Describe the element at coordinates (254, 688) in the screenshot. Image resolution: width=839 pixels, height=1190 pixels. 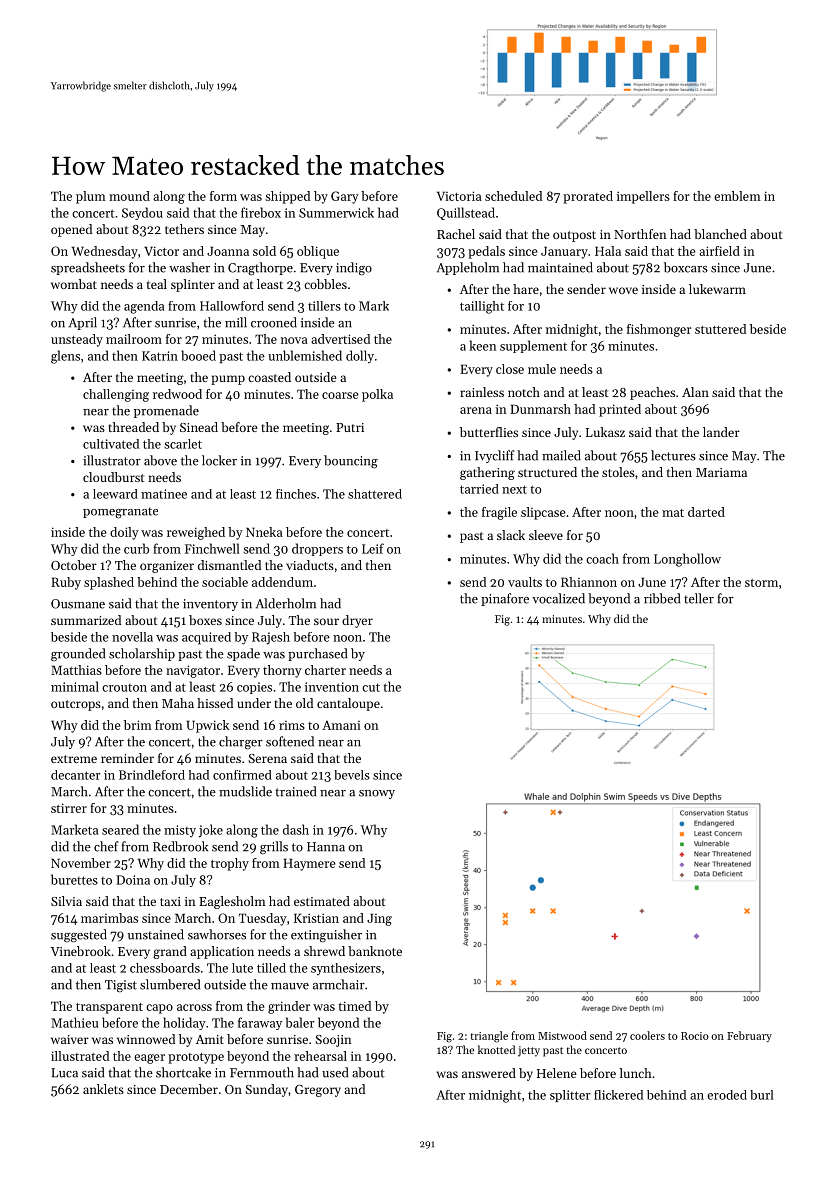
I see `copies` at that location.
